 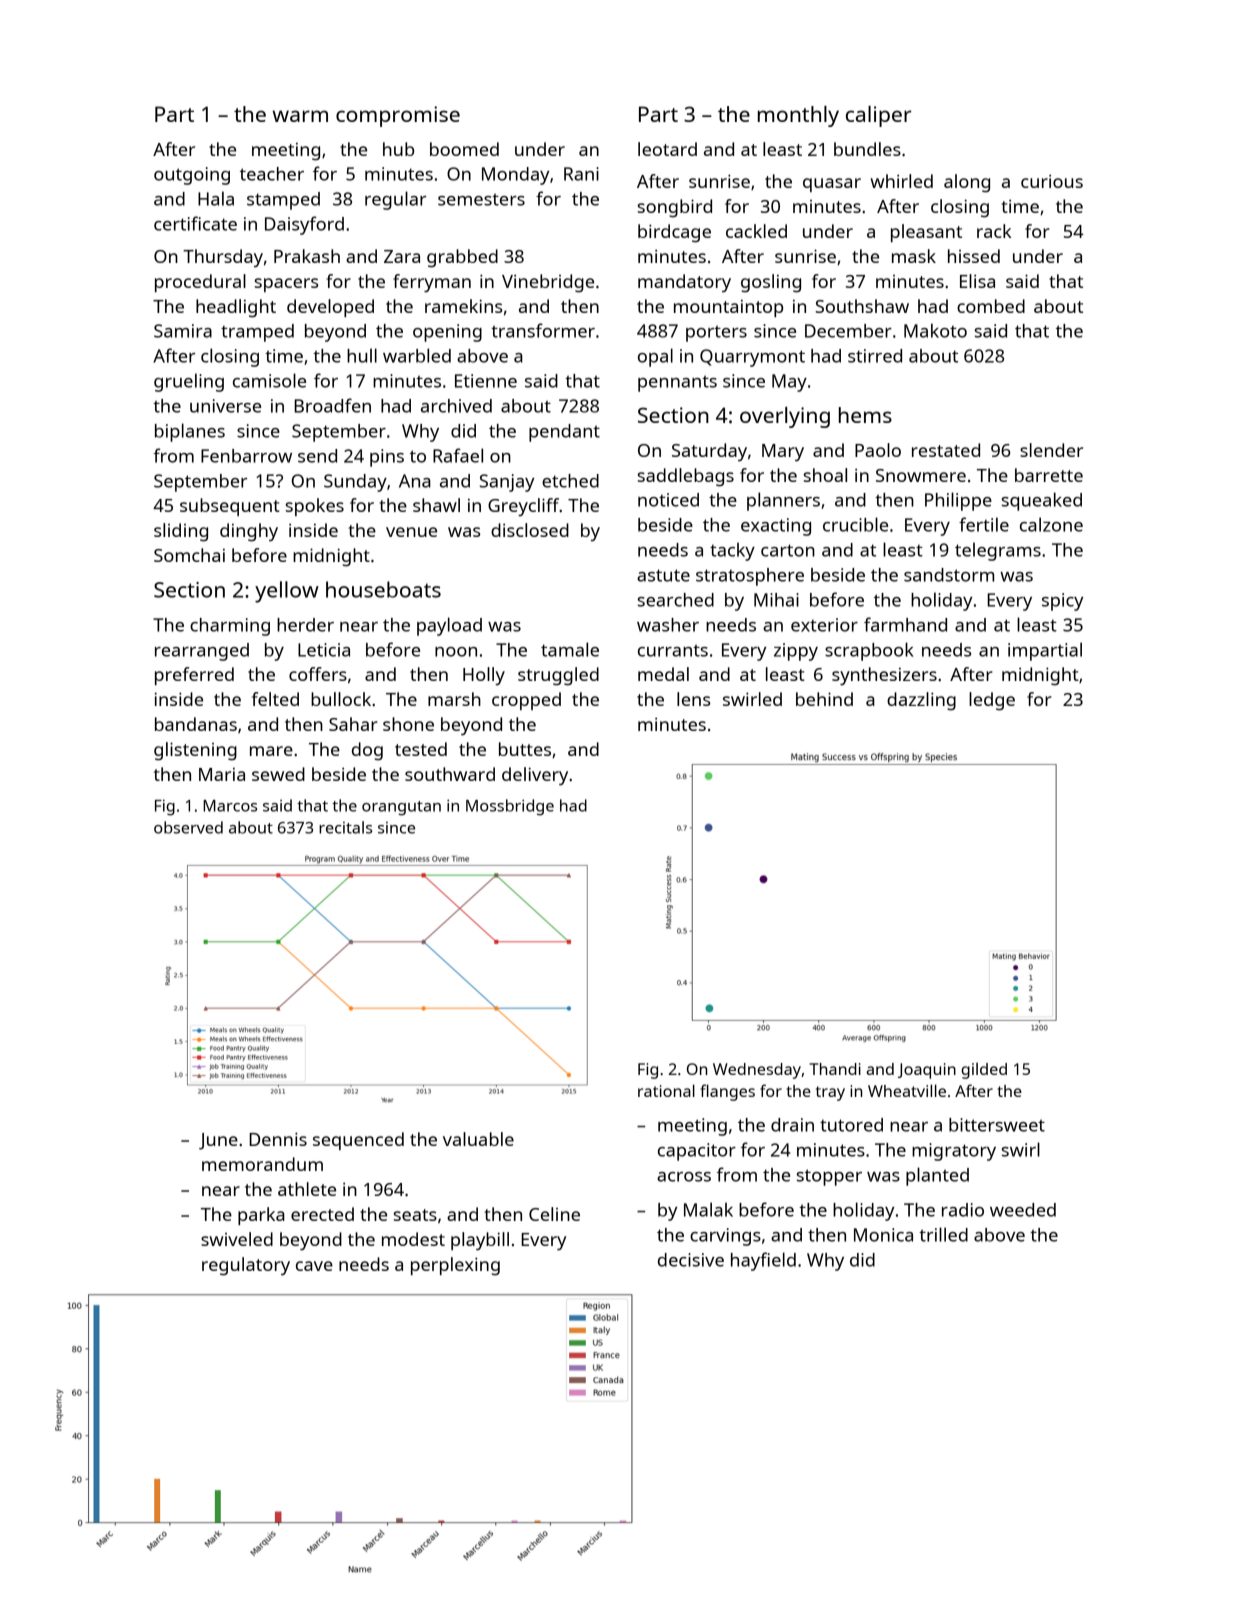 What do you see at coordinates (558, 676) in the screenshot?
I see `struggled` at bounding box center [558, 676].
